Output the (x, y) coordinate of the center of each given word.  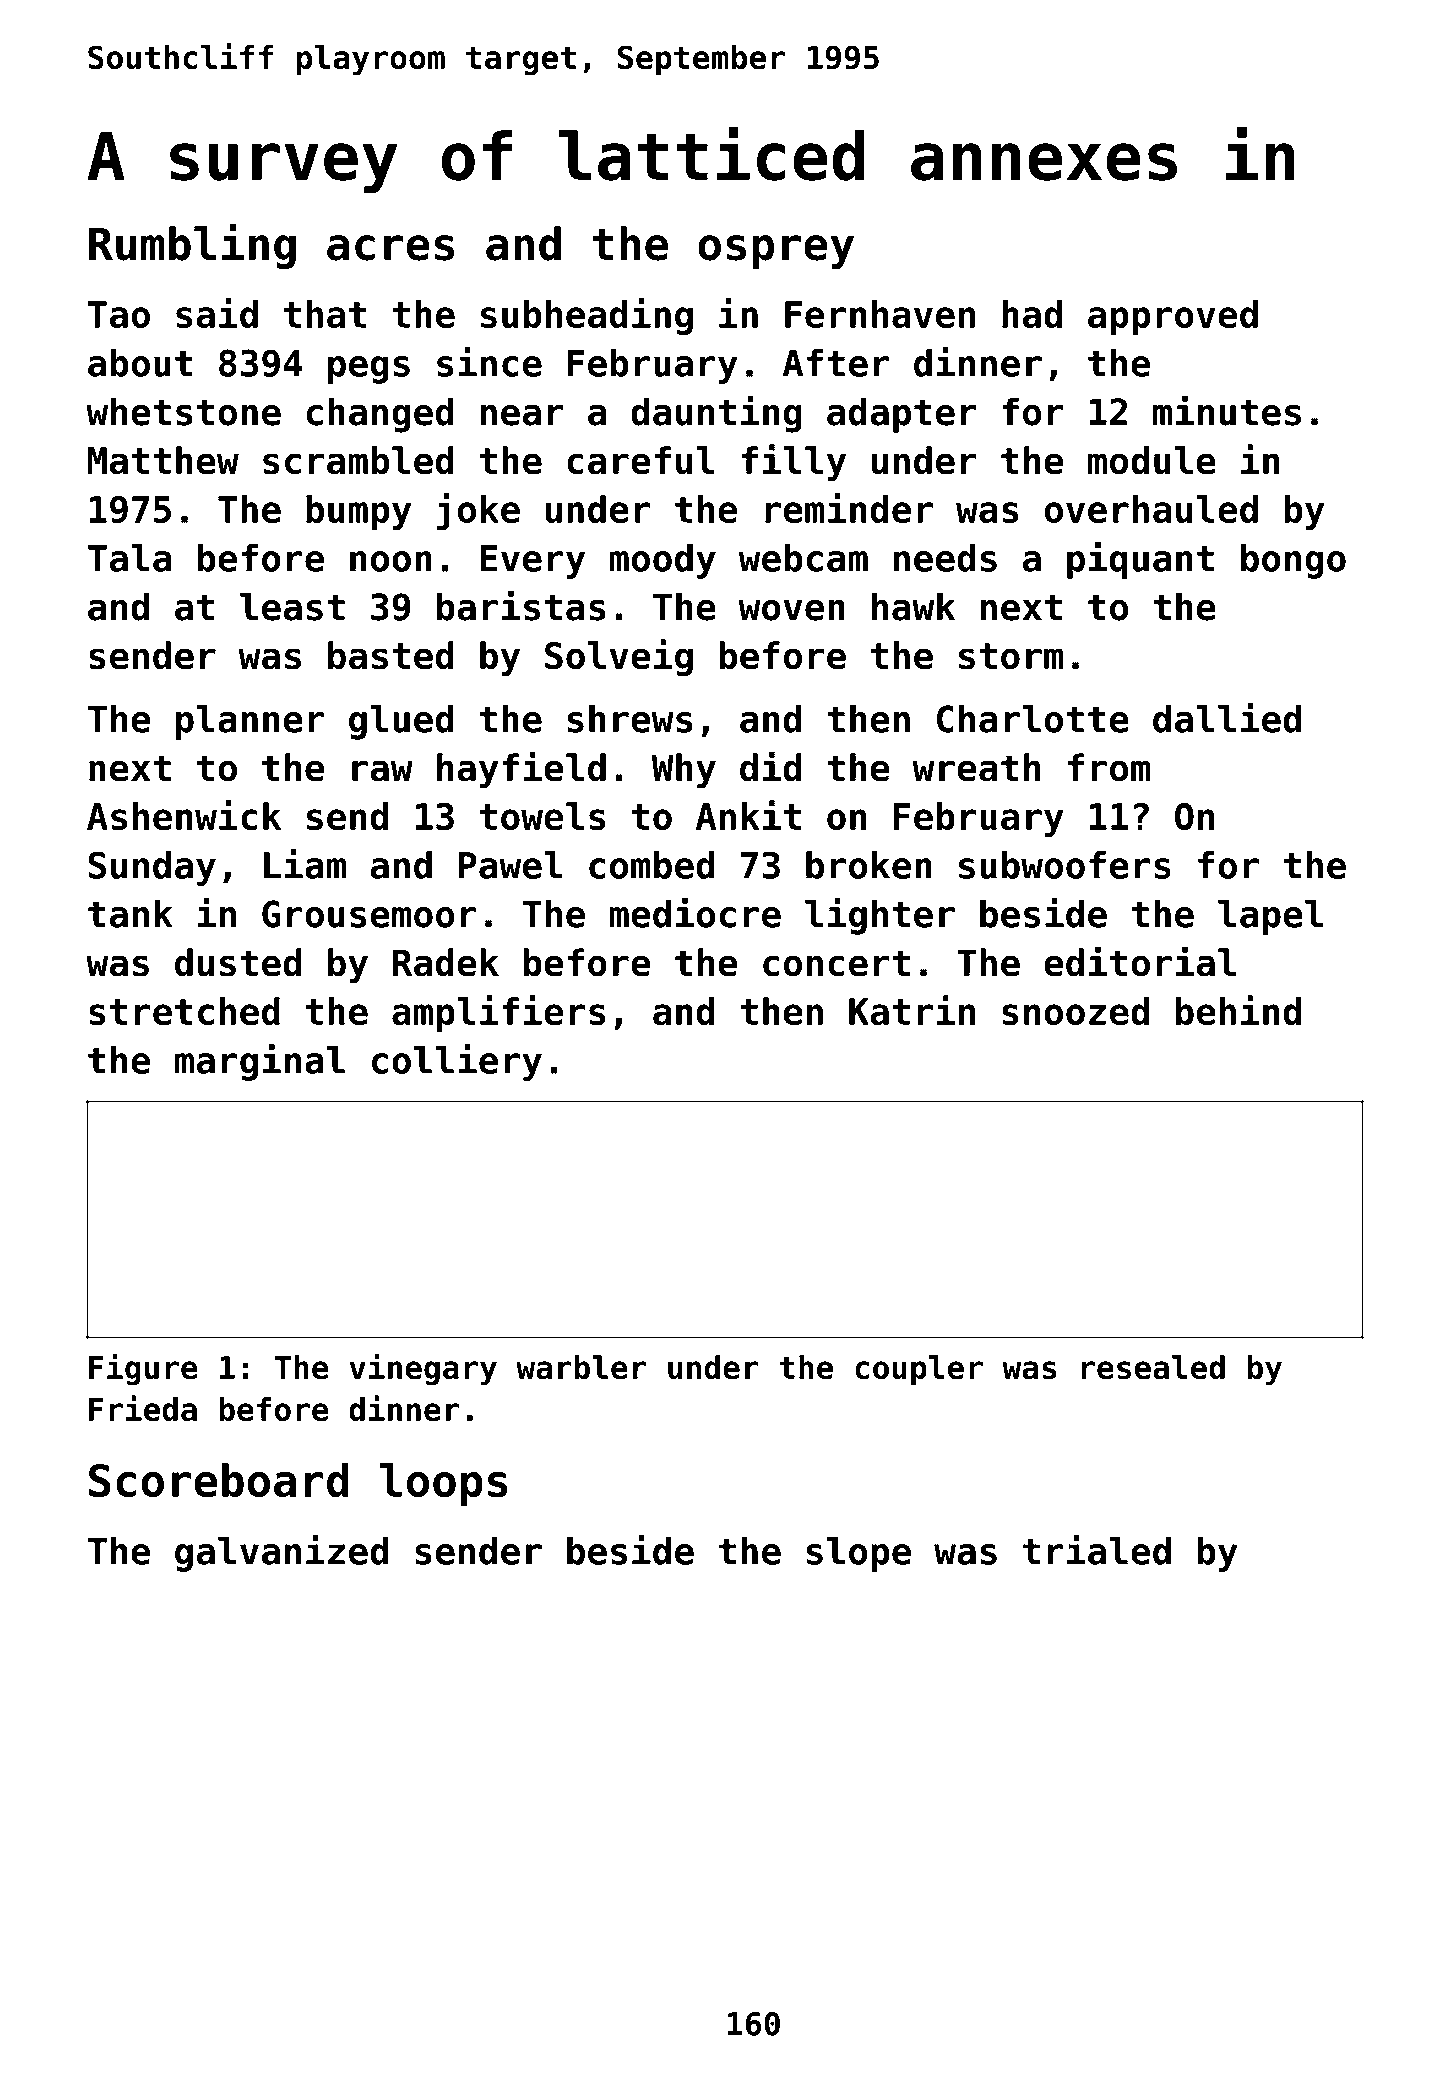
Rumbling (192, 246)
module (1152, 460)
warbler (581, 1367)
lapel (1270, 917)
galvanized (281, 1553)
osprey (776, 252)
